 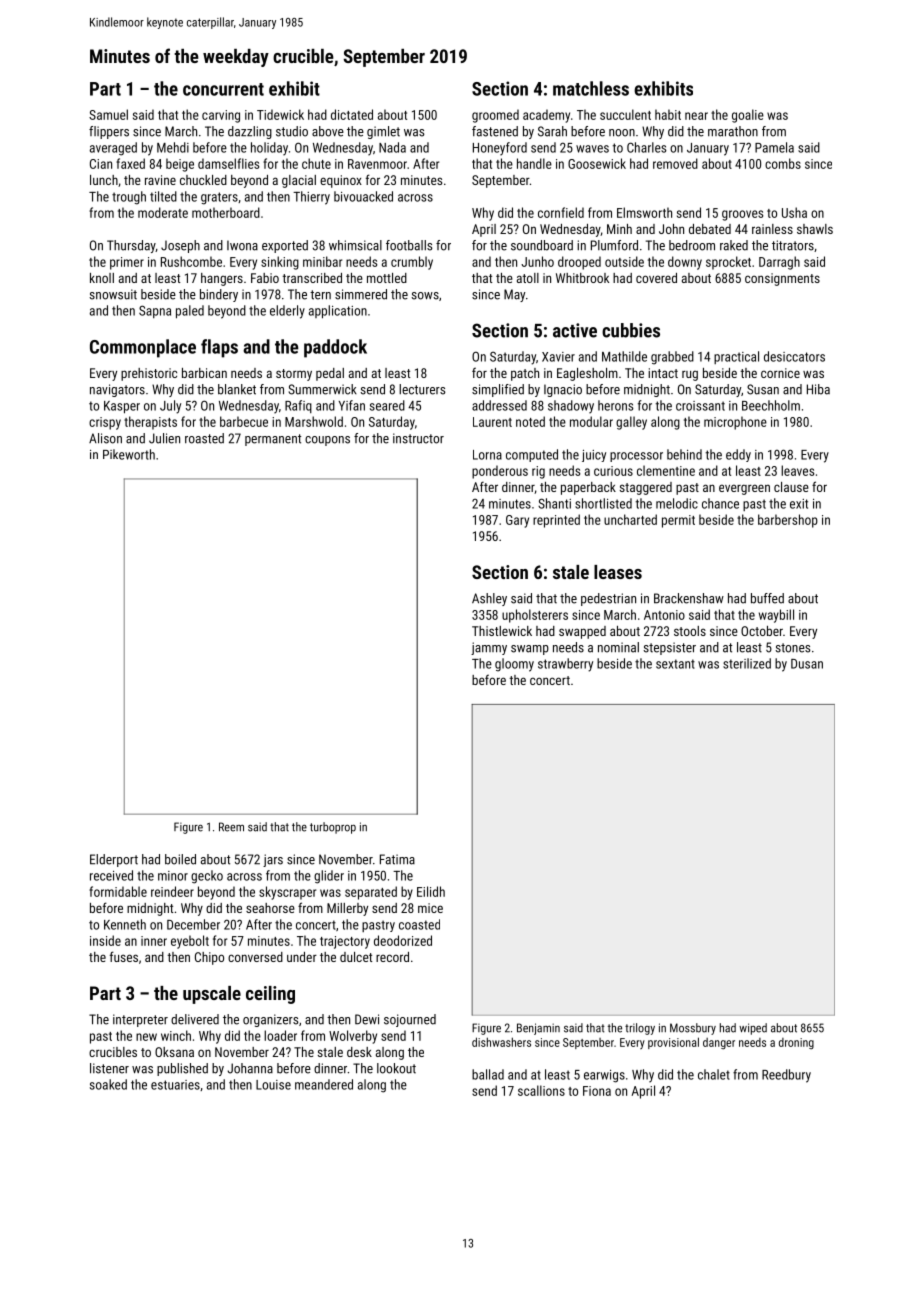 I want to click on trilogy, so click(x=640, y=1029).
